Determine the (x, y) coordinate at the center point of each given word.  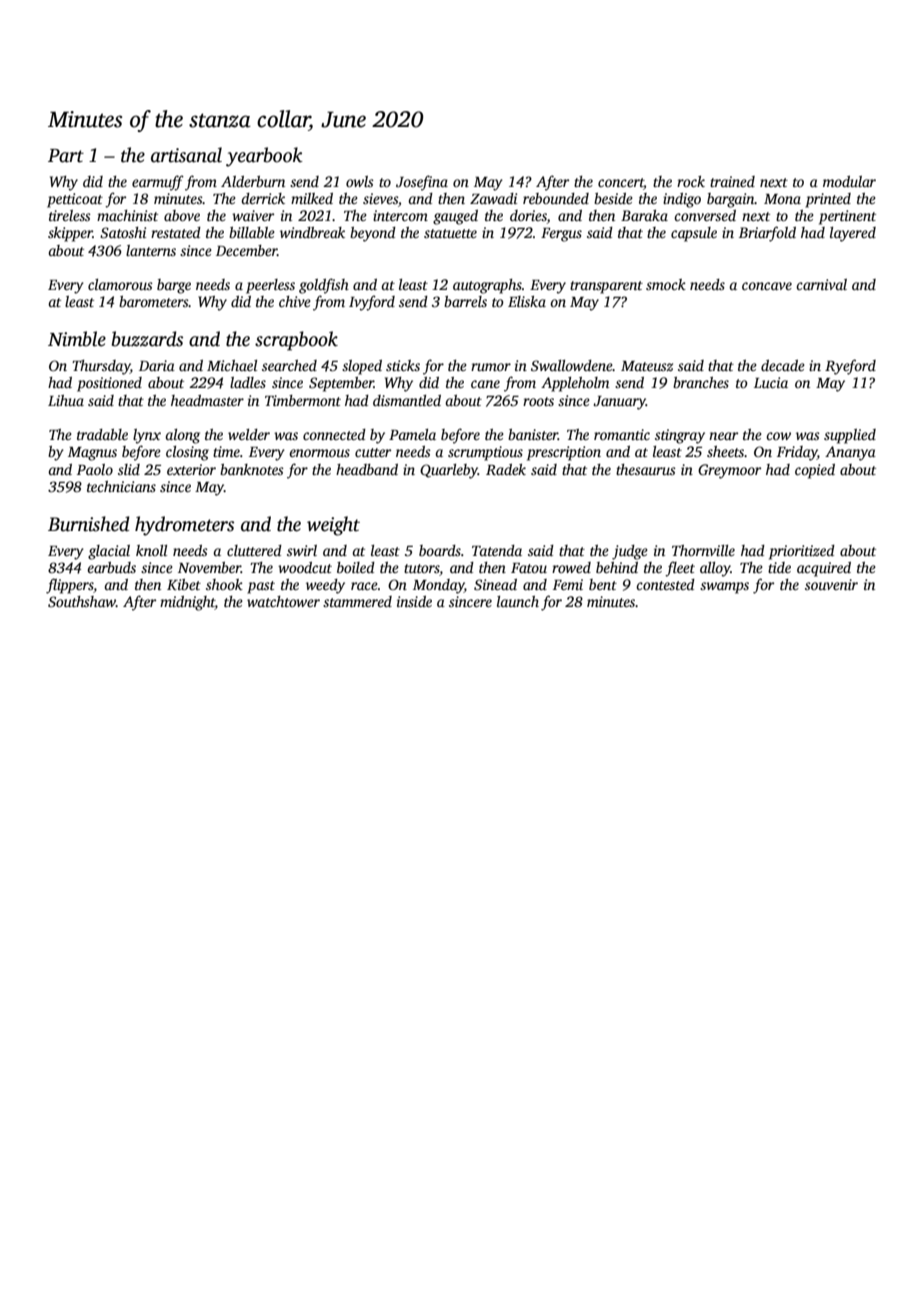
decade (783, 365)
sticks (403, 365)
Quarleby (449, 471)
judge (630, 552)
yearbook (264, 157)
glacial (109, 552)
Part (66, 156)
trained (732, 181)
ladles (248, 382)
